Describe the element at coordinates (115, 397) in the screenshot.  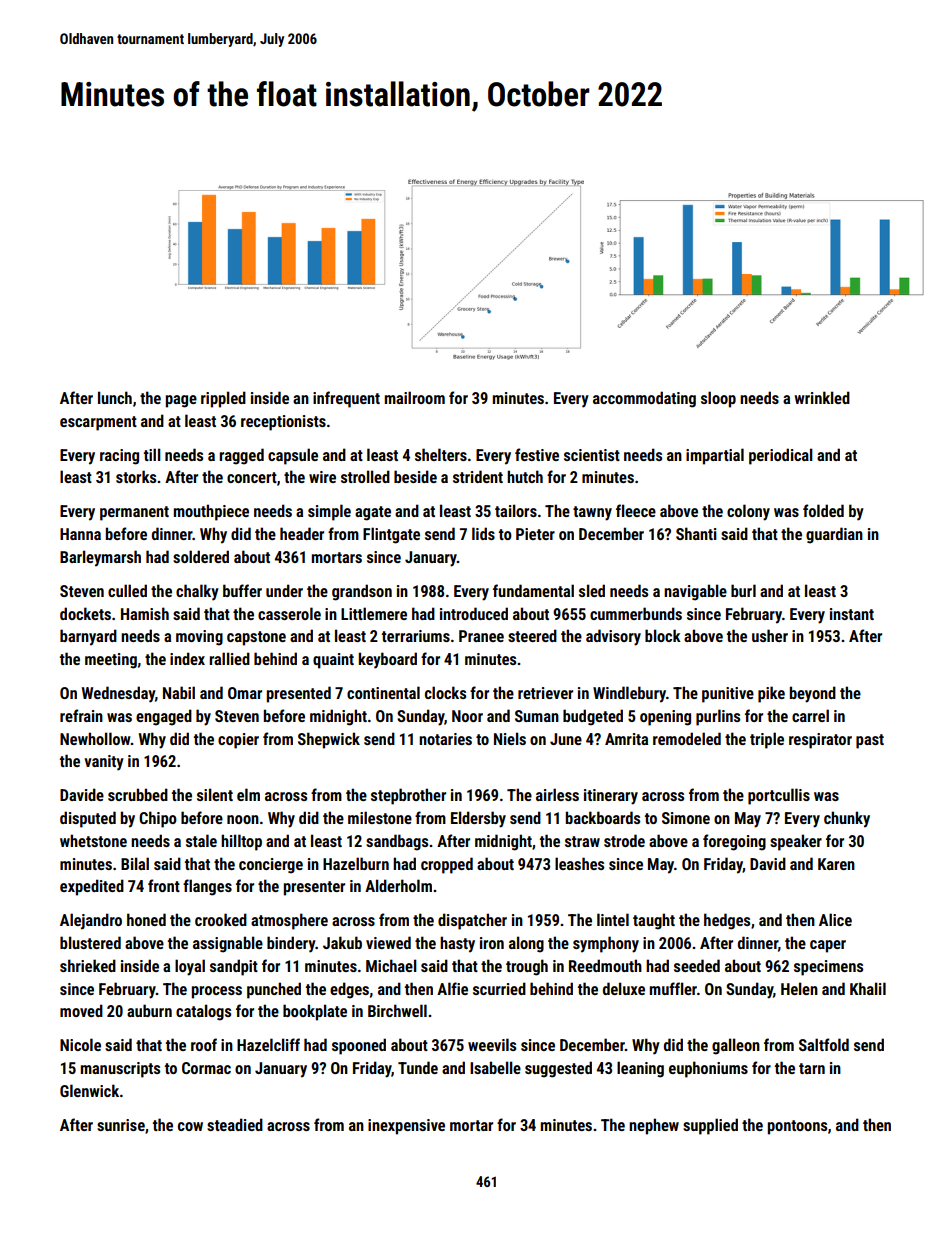
I see `lunch` at that location.
